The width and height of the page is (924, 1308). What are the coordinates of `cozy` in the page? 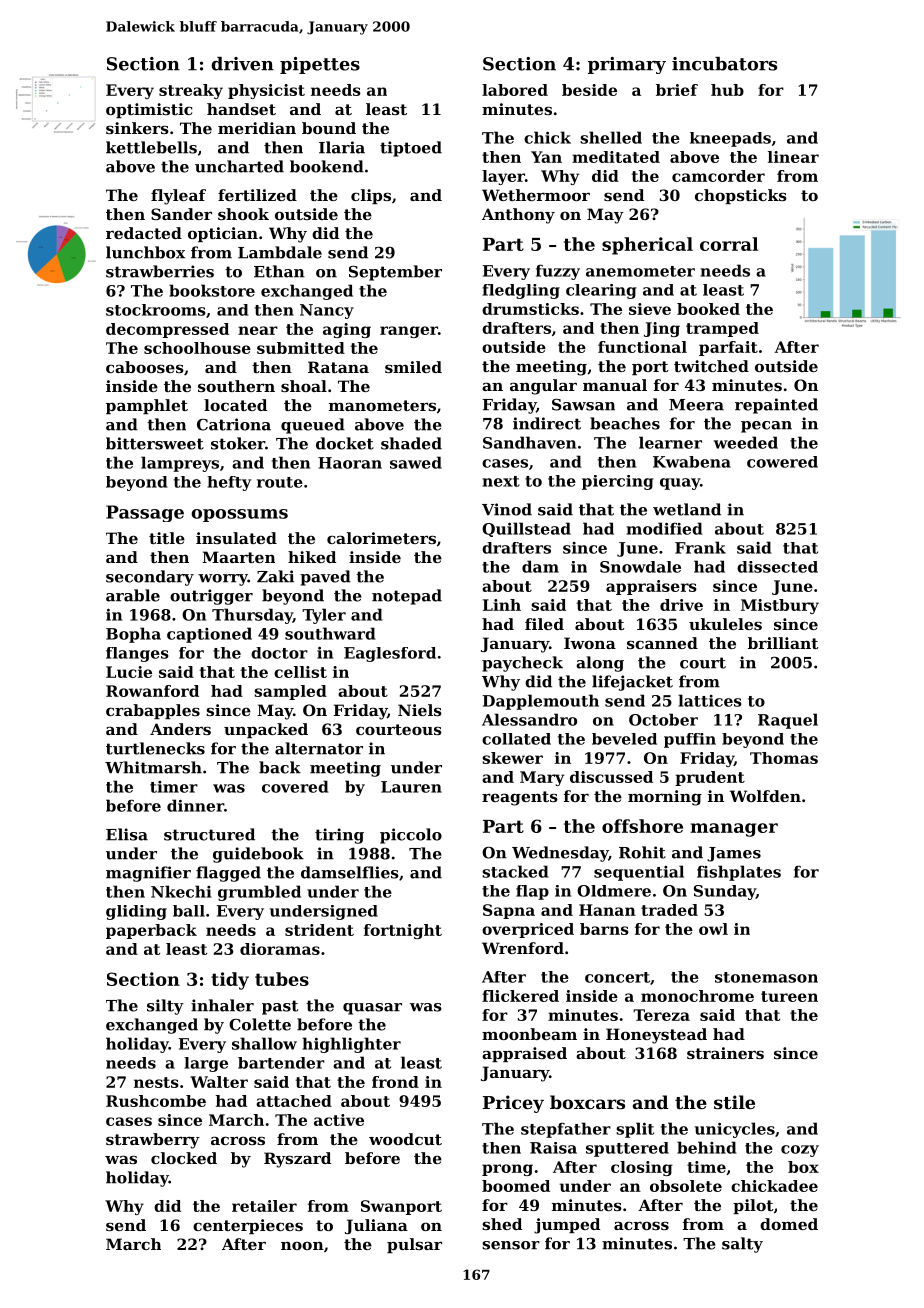 It's located at (800, 1151).
